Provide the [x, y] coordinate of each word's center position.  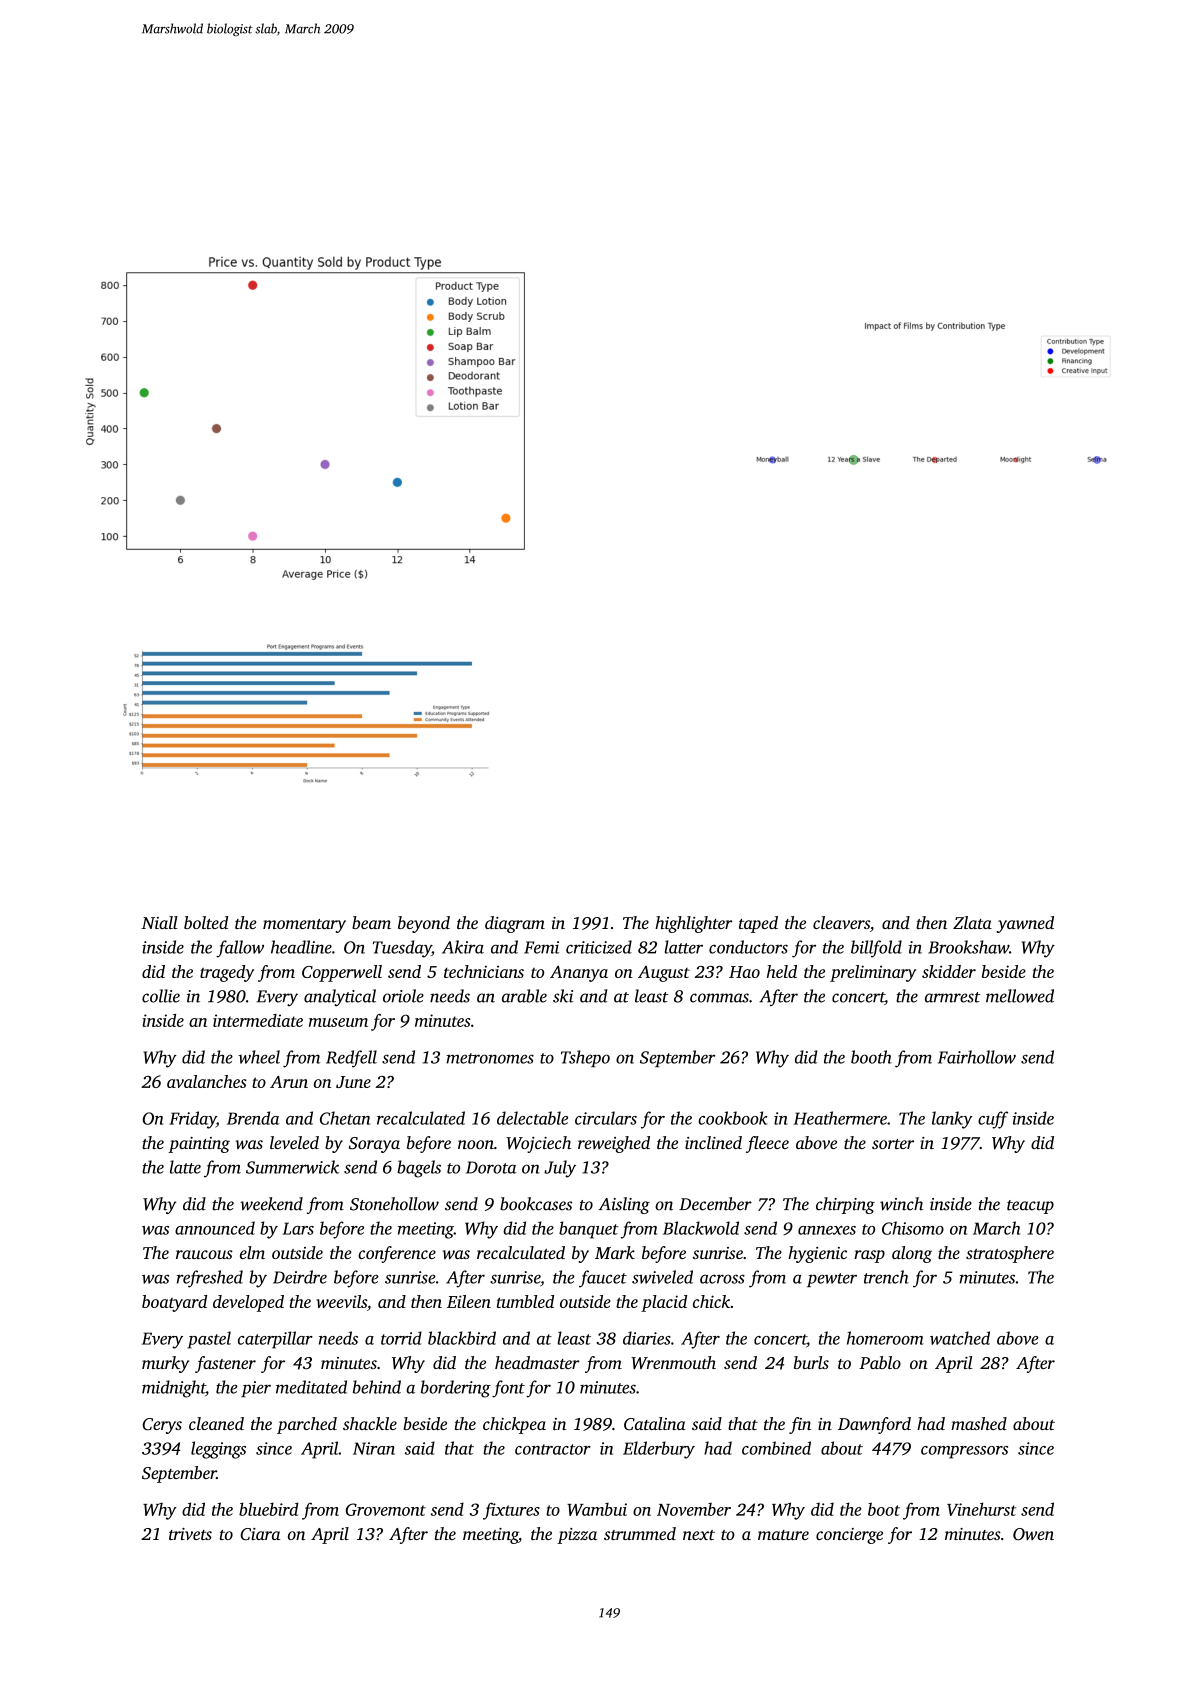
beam [371, 922]
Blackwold [701, 1228]
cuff [993, 1120]
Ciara [260, 1534]
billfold [876, 949]
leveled [294, 1142]
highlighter [694, 924]
